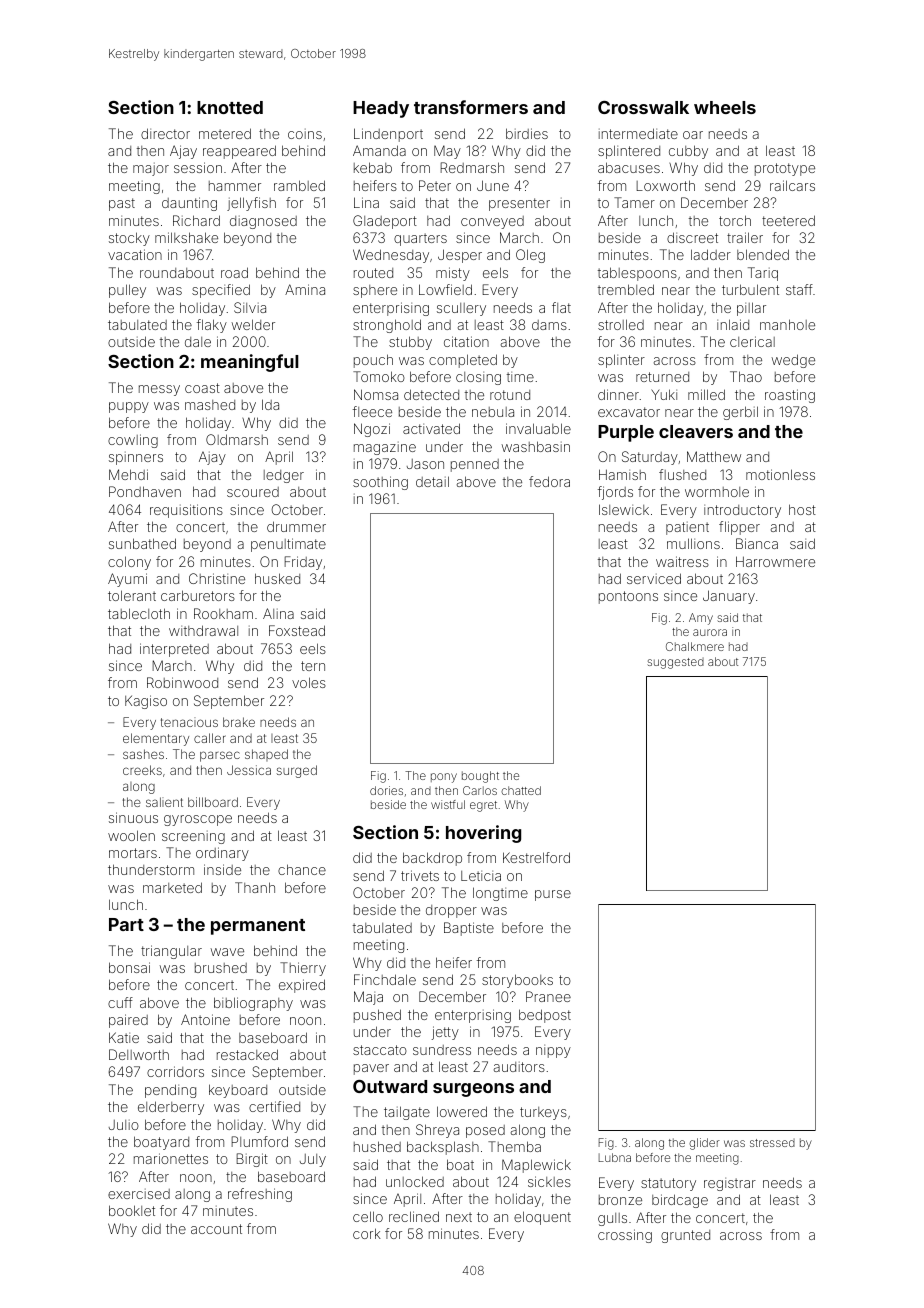  What do you see at coordinates (381, 109) in the screenshot?
I see `Heady` at bounding box center [381, 109].
